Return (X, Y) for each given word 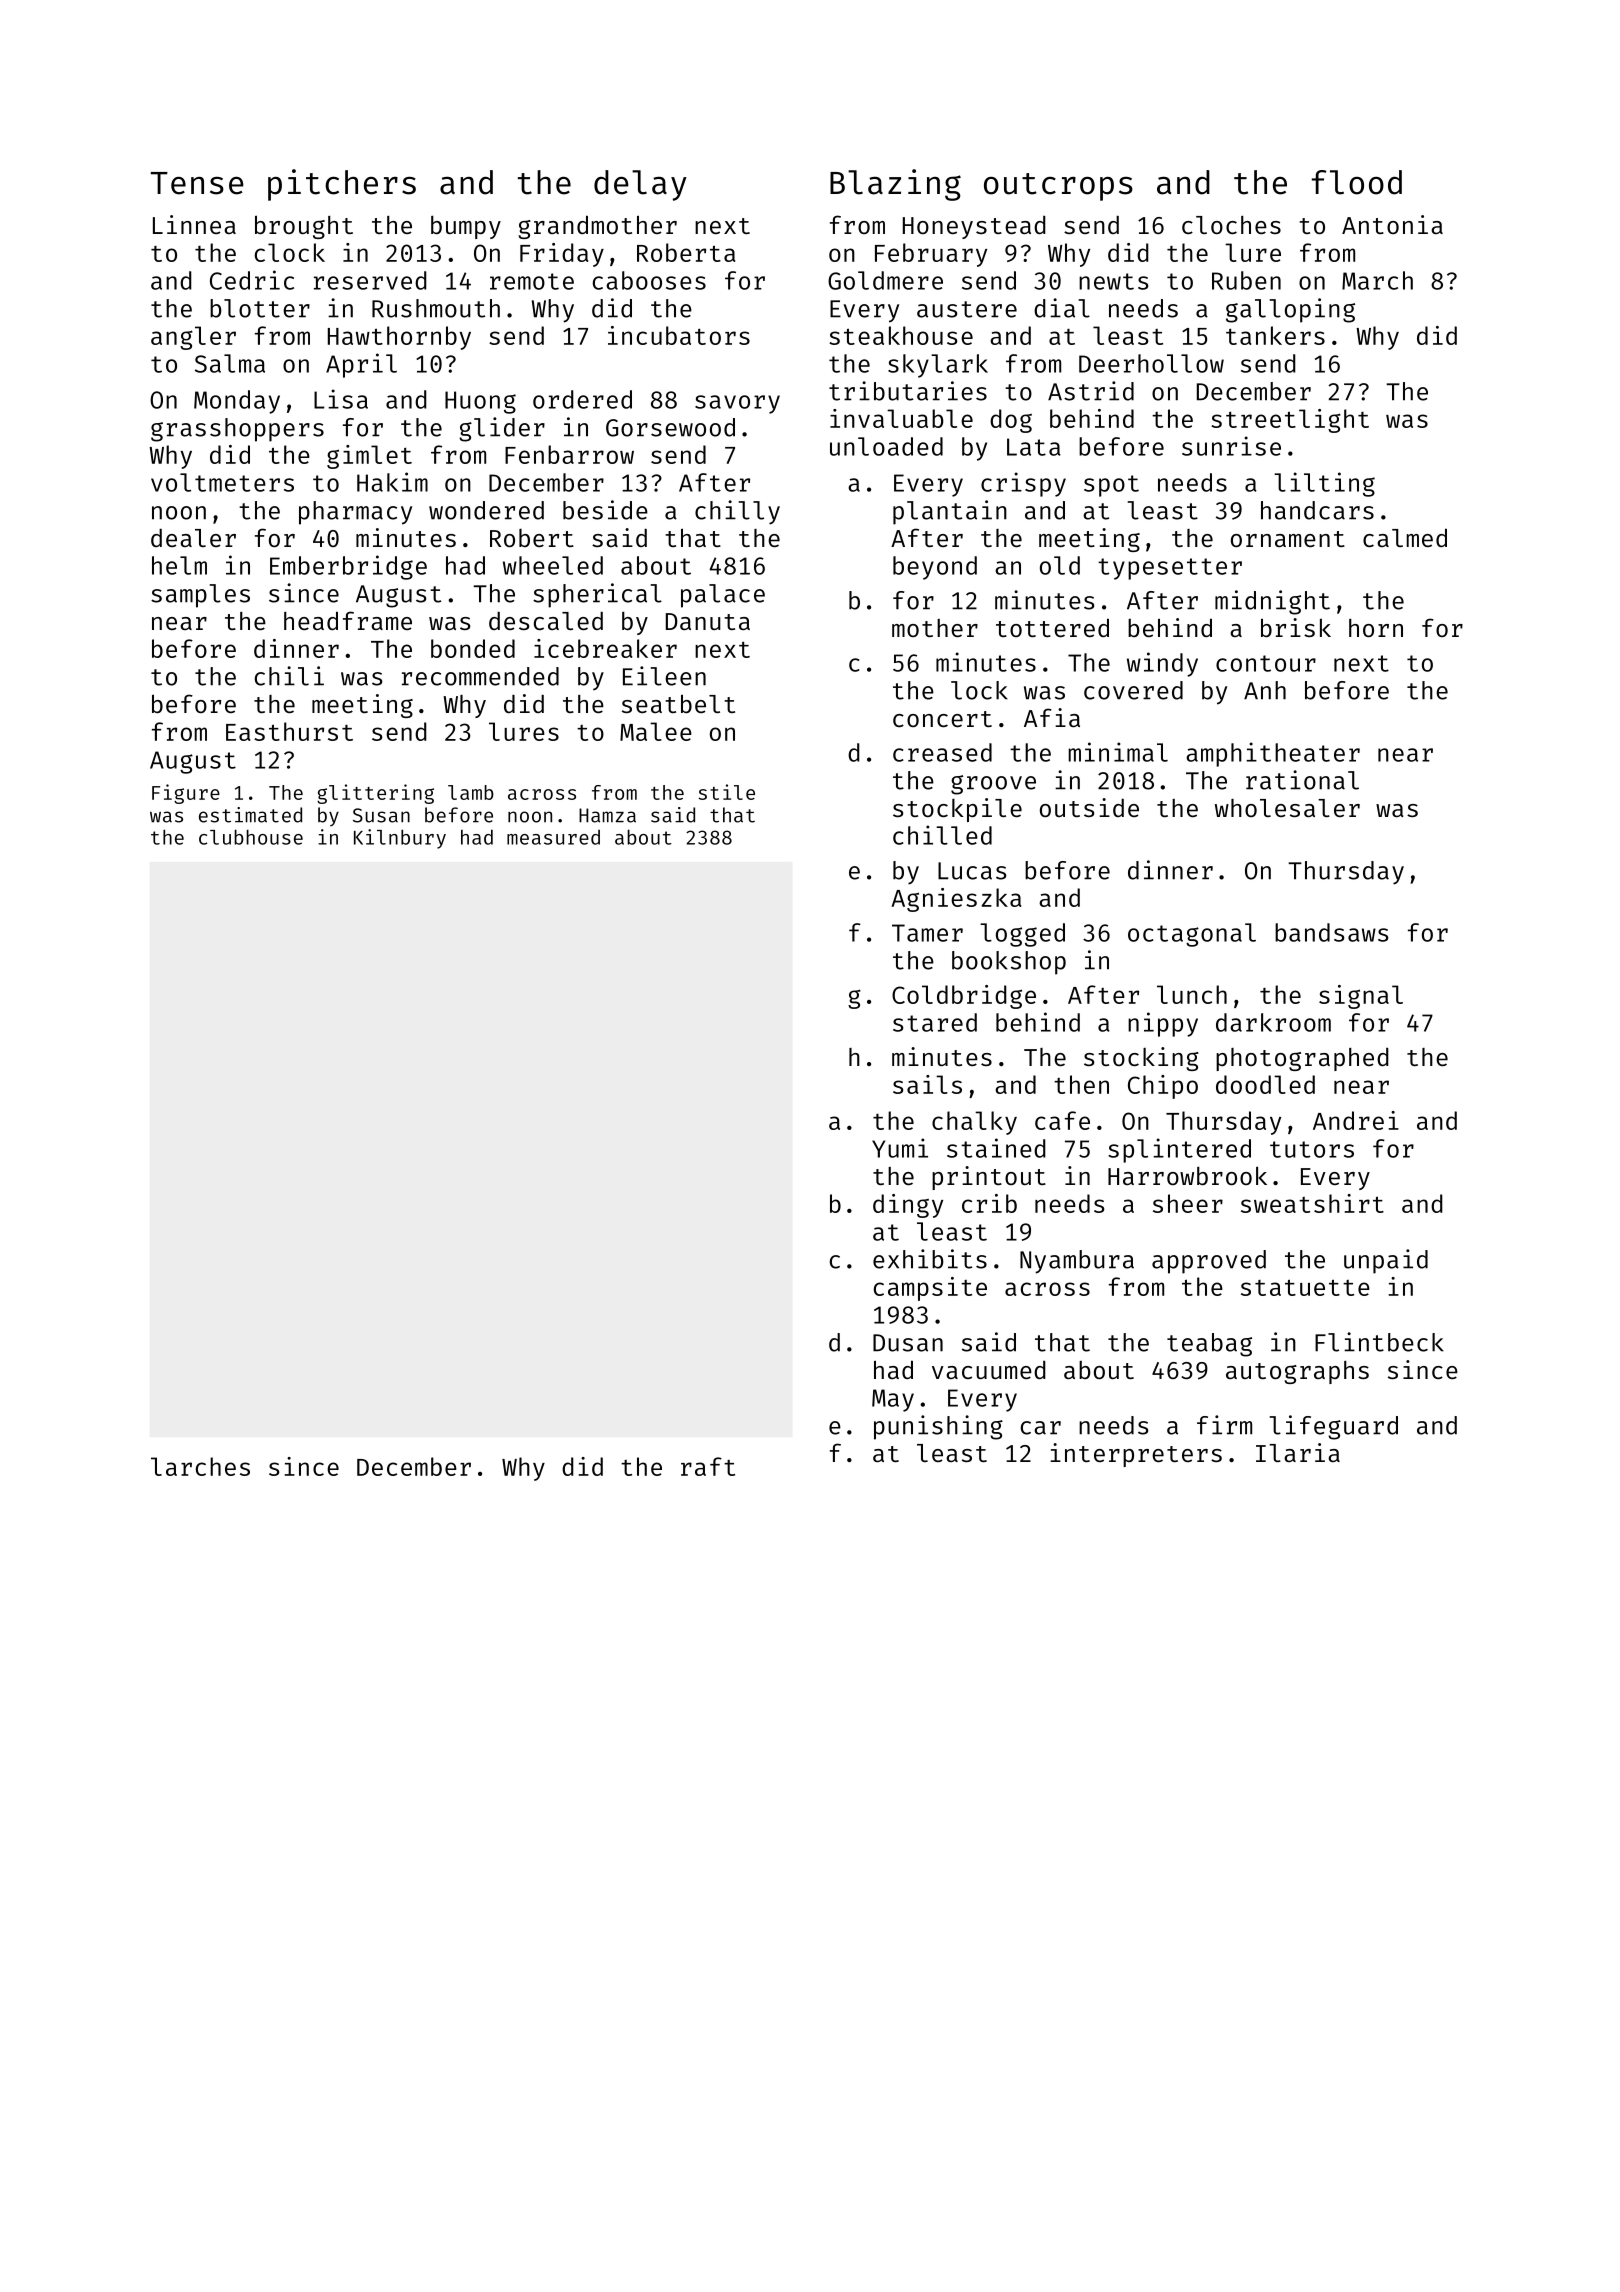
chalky (974, 1123)
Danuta (708, 621)
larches (200, 1466)
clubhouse (251, 837)
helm (179, 565)
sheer (1188, 1203)
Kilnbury (400, 839)
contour (1266, 663)
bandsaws (1331, 932)
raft (708, 1466)
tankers (1275, 335)
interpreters (1136, 1455)
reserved (370, 280)
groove (993, 785)
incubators (679, 335)
